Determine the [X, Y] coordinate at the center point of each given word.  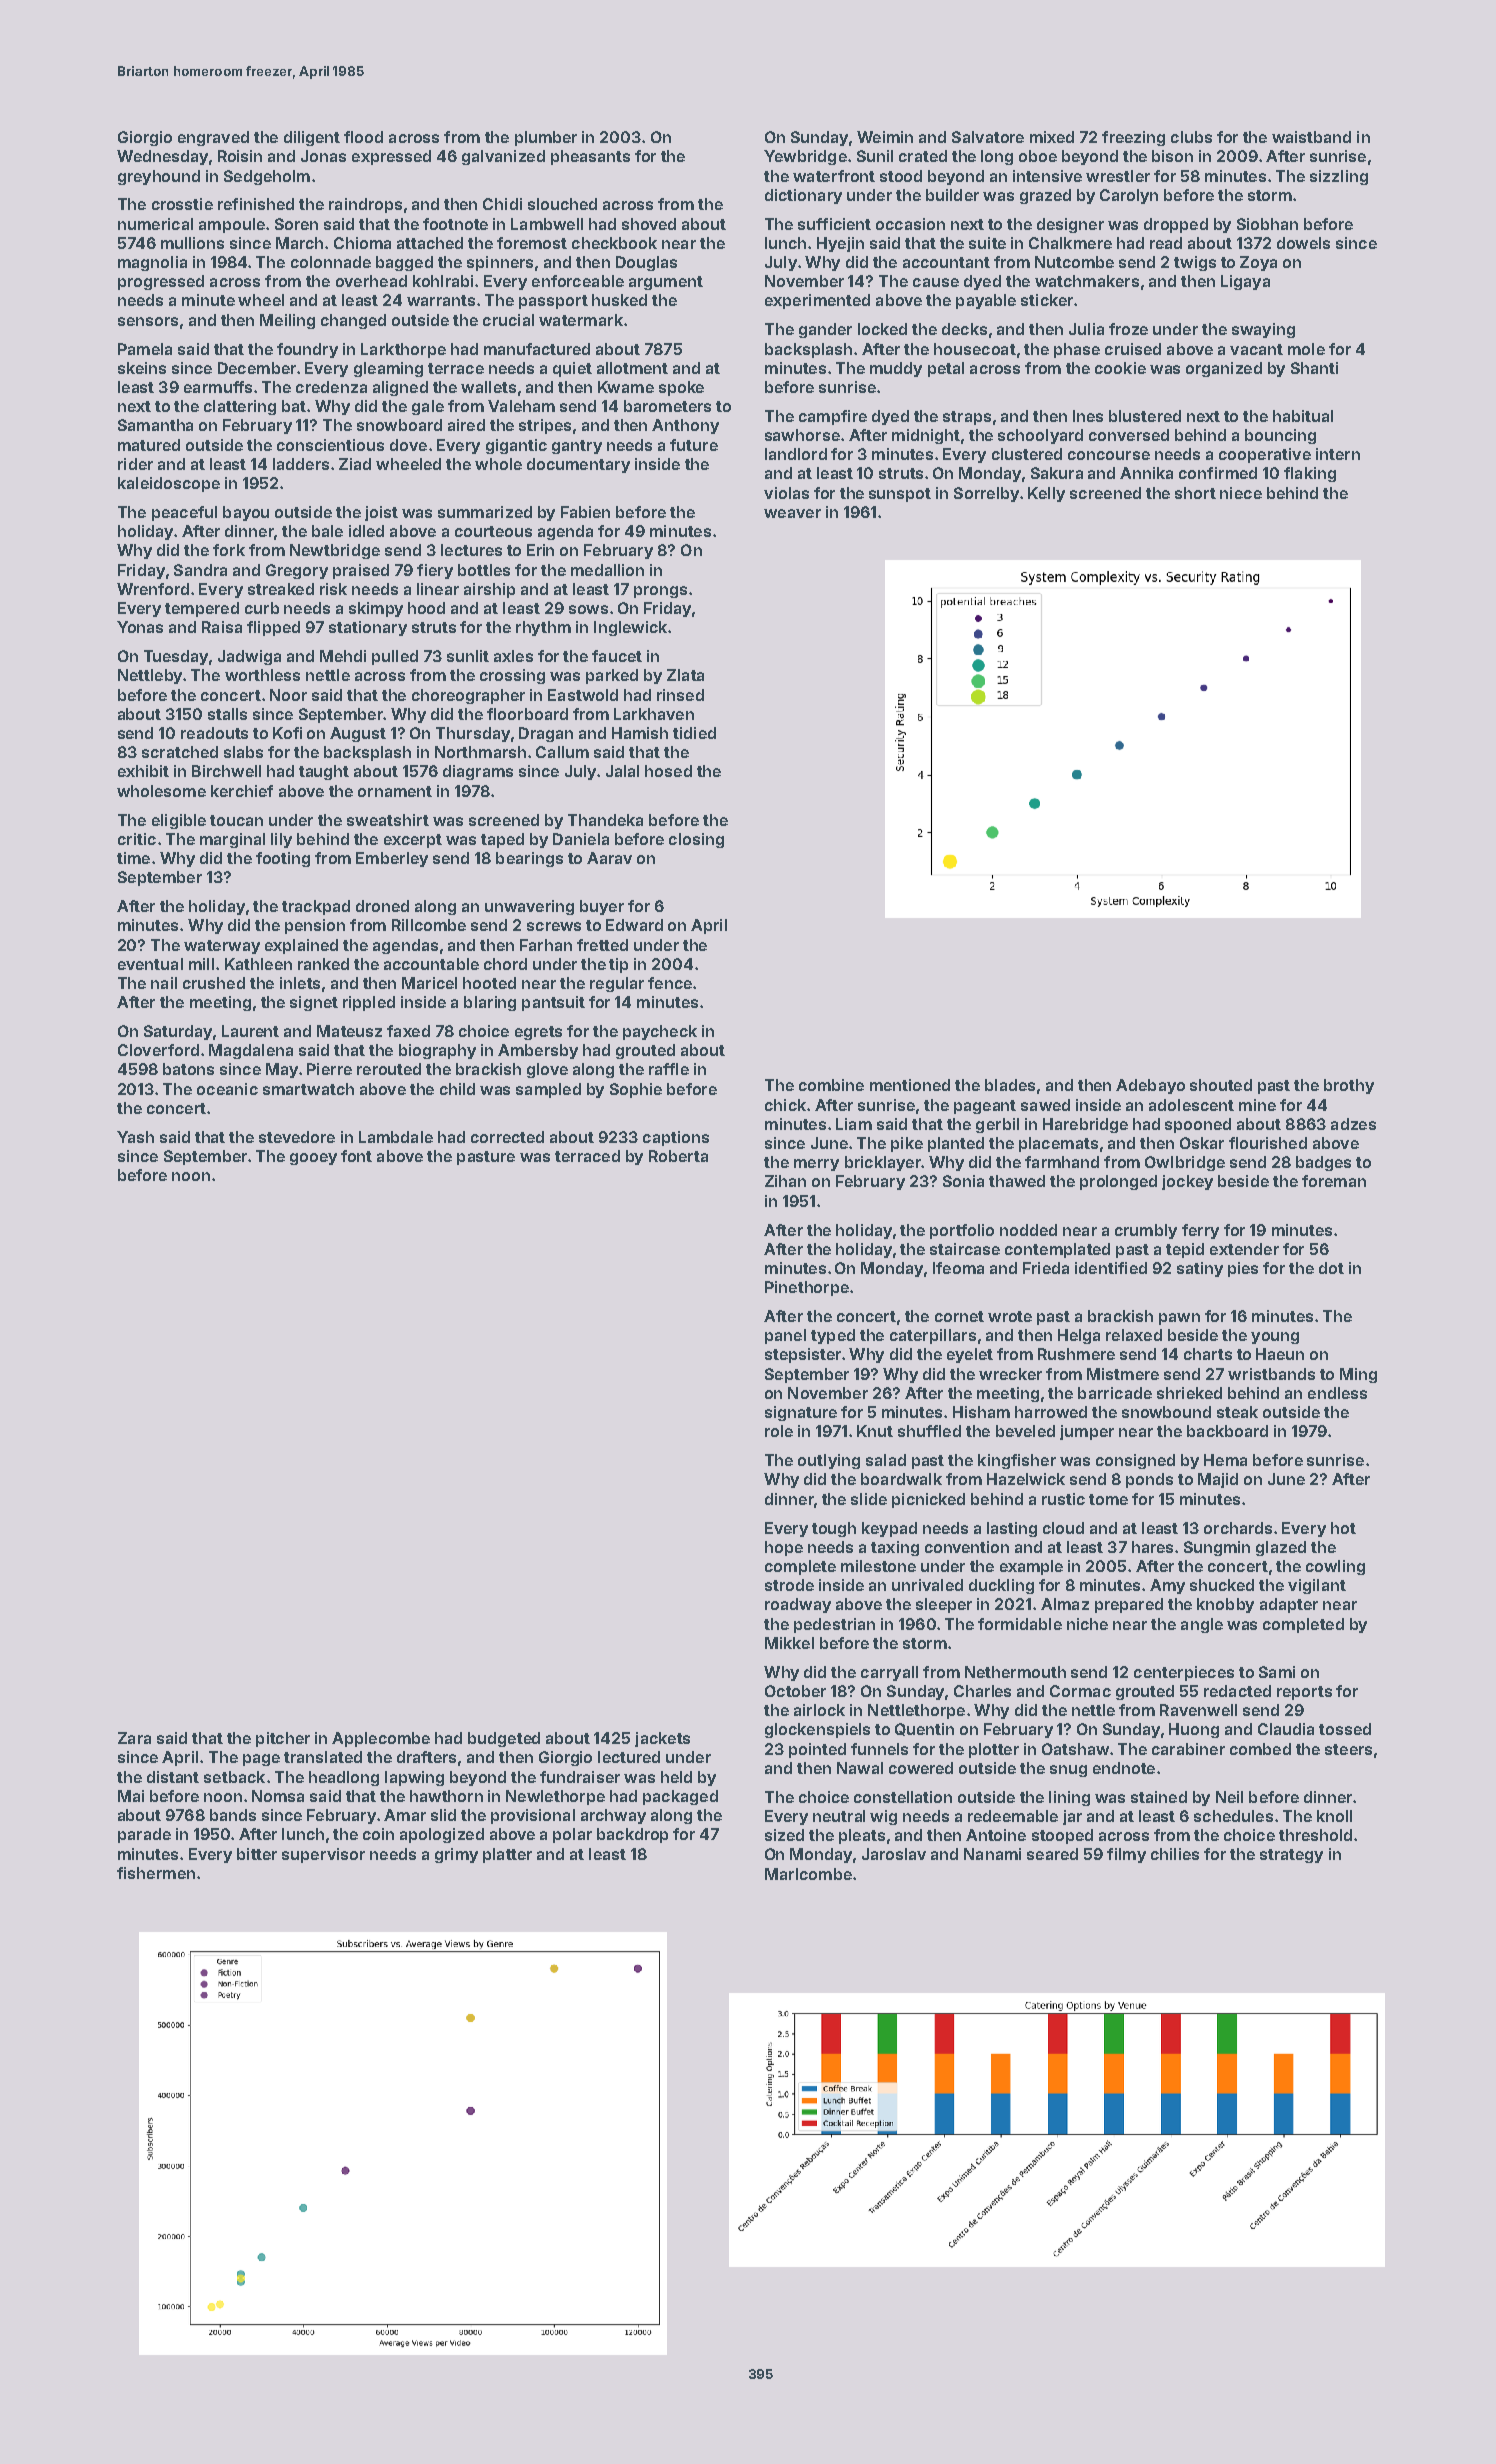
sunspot [900, 495]
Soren [296, 224]
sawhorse [802, 435]
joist [381, 513]
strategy [1291, 1856]
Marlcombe [808, 1874]
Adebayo [1150, 1086]
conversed [1129, 435]
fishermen [156, 1873]
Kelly [1046, 494]
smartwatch [308, 1089]
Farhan [546, 945]
